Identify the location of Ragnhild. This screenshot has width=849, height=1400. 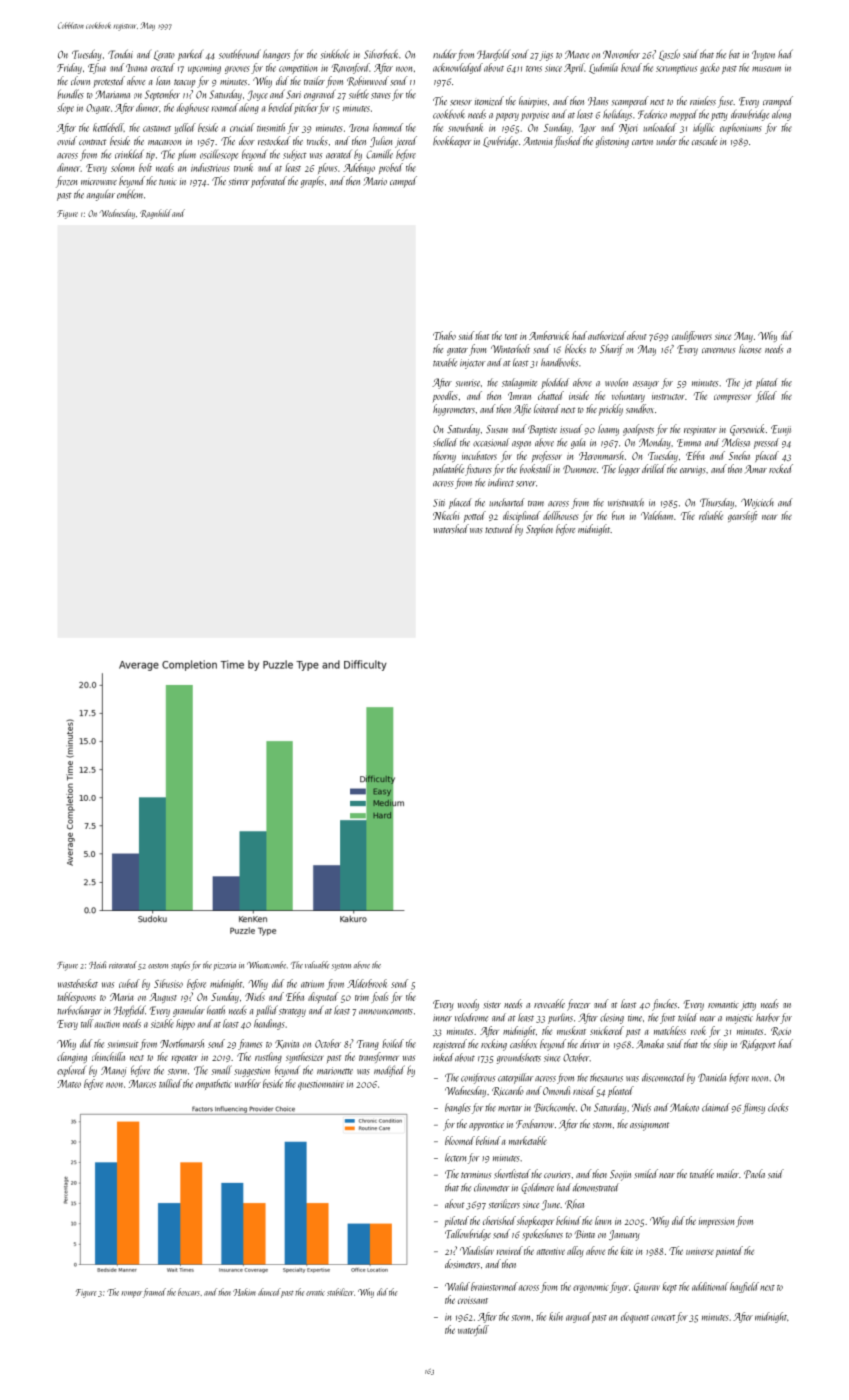
(155, 214).
